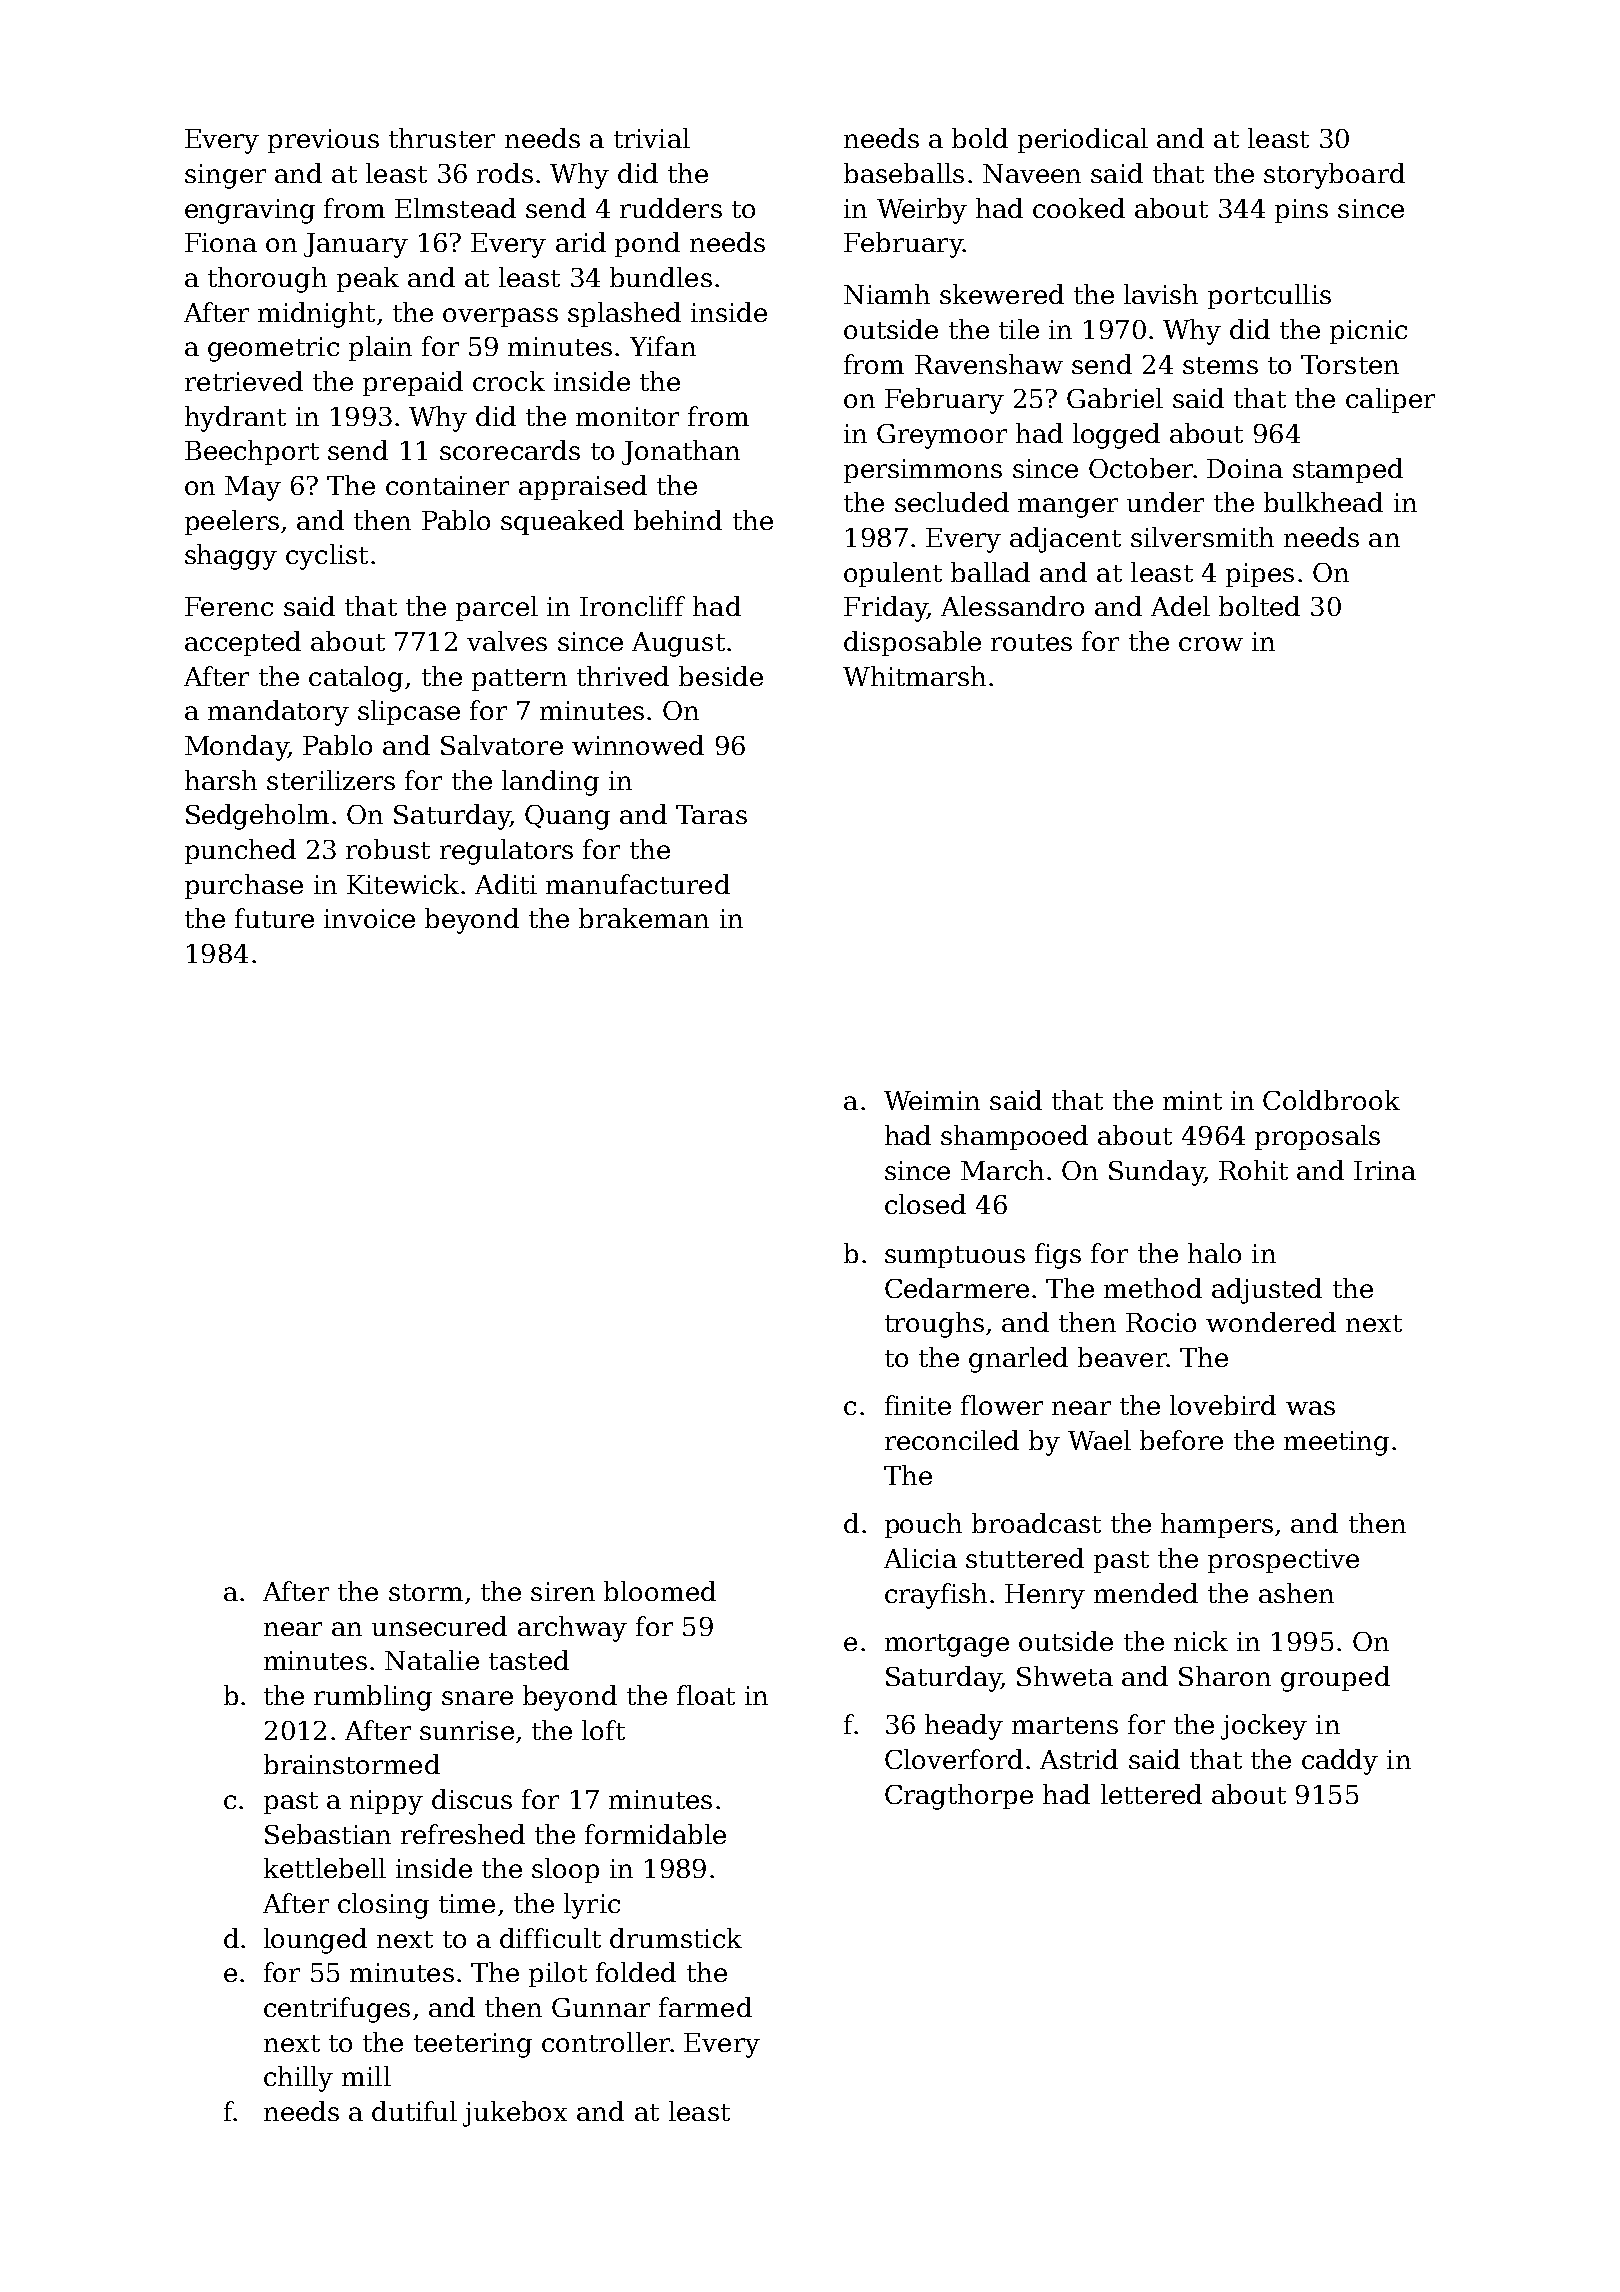 The width and height of the screenshot is (1620, 2292). I want to click on future, so click(274, 918).
